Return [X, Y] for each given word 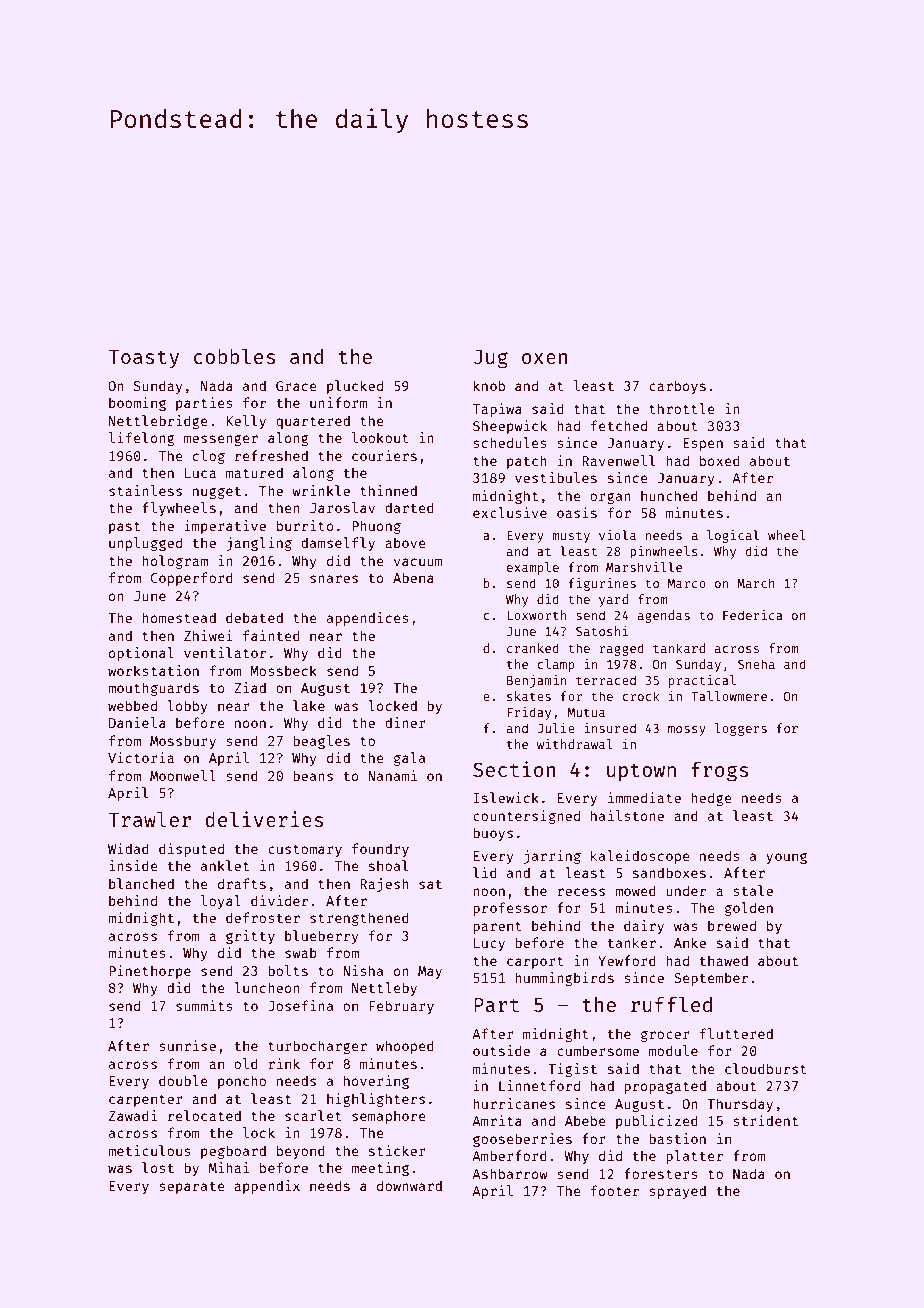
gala [409, 759]
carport [535, 963]
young [786, 858]
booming [137, 404]
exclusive [510, 512]
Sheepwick [510, 427]
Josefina [300, 1005]
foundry [380, 850]
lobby [187, 707]
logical [733, 536]
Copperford [191, 579]
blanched [141, 883]
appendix [267, 1187]
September [711, 979]
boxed [720, 460]
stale [753, 890]
